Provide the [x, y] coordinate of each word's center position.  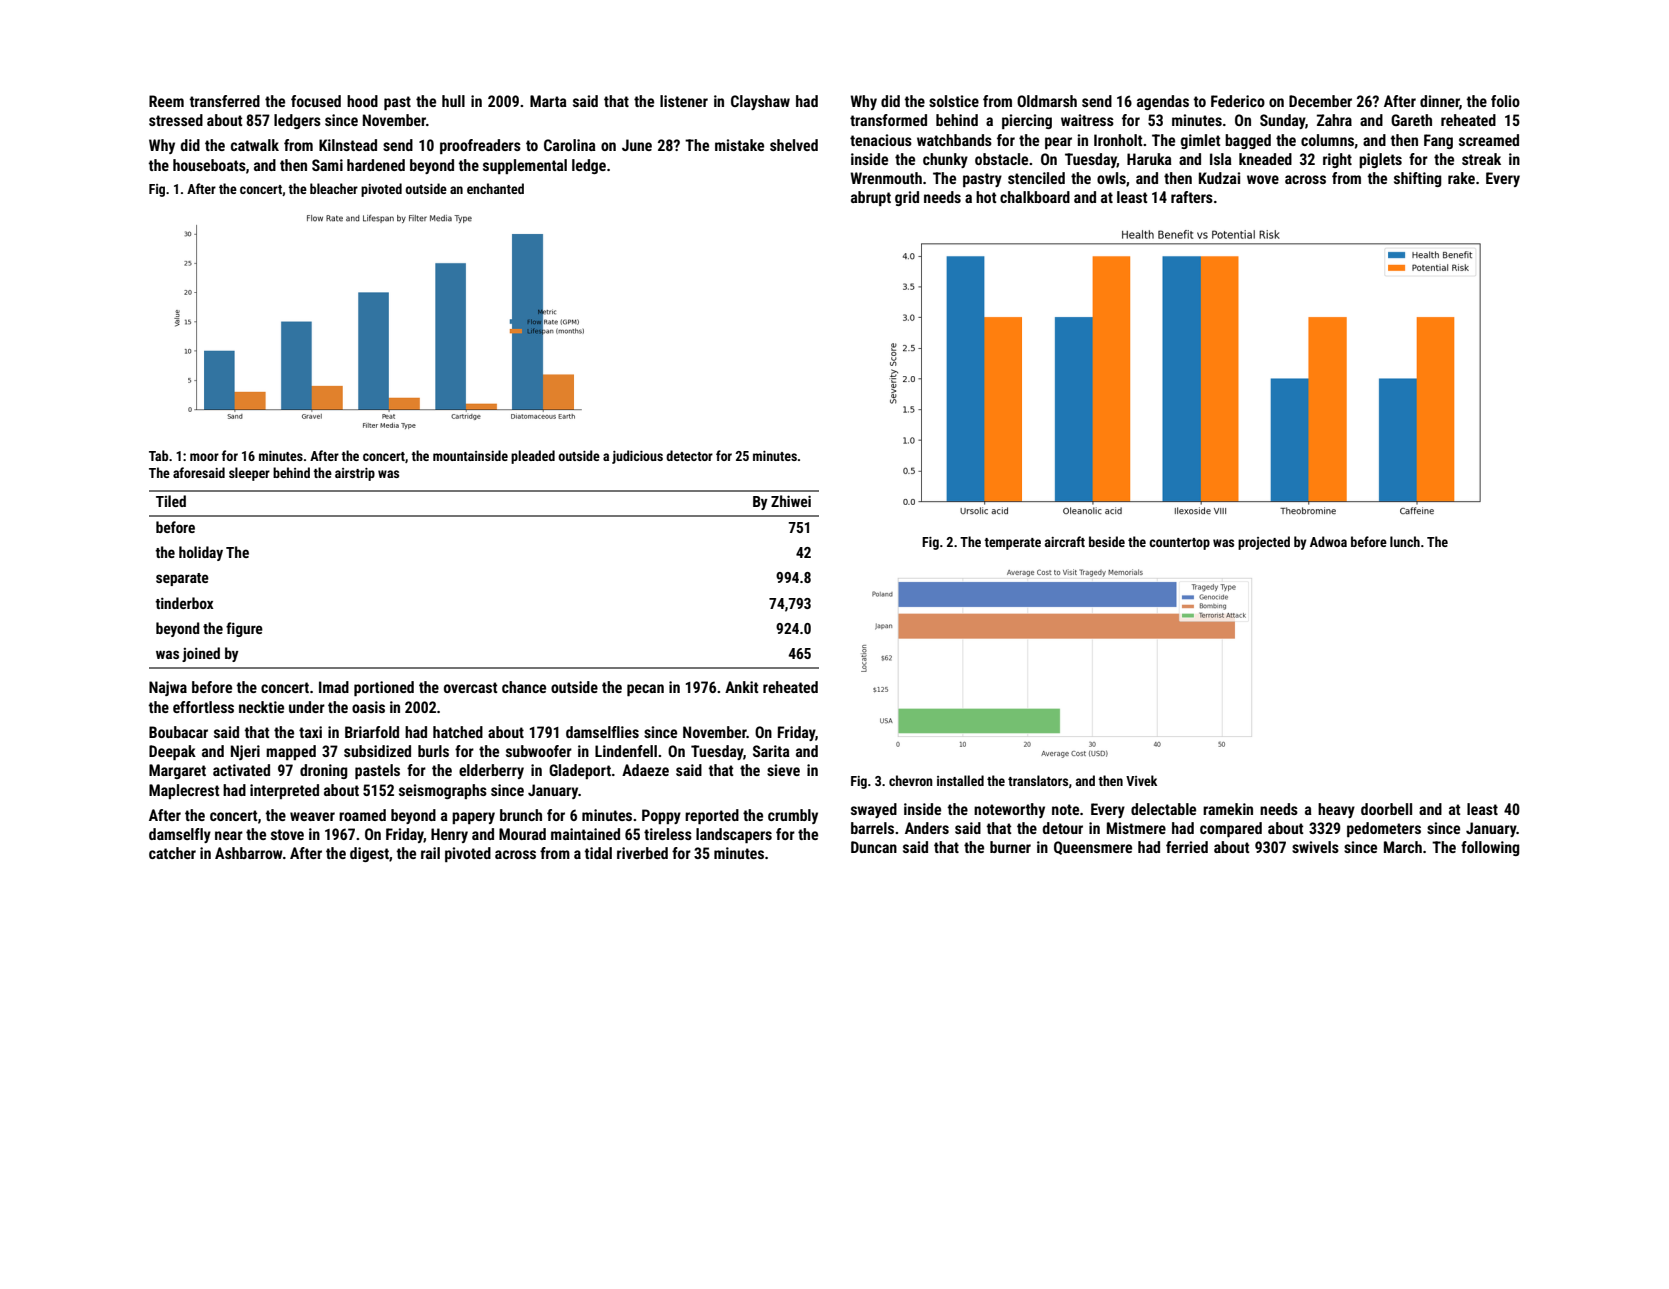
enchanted [495, 188]
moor [204, 457]
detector [689, 455]
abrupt [871, 198]
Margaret [177, 771]
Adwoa [1328, 541]
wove [1263, 179]
